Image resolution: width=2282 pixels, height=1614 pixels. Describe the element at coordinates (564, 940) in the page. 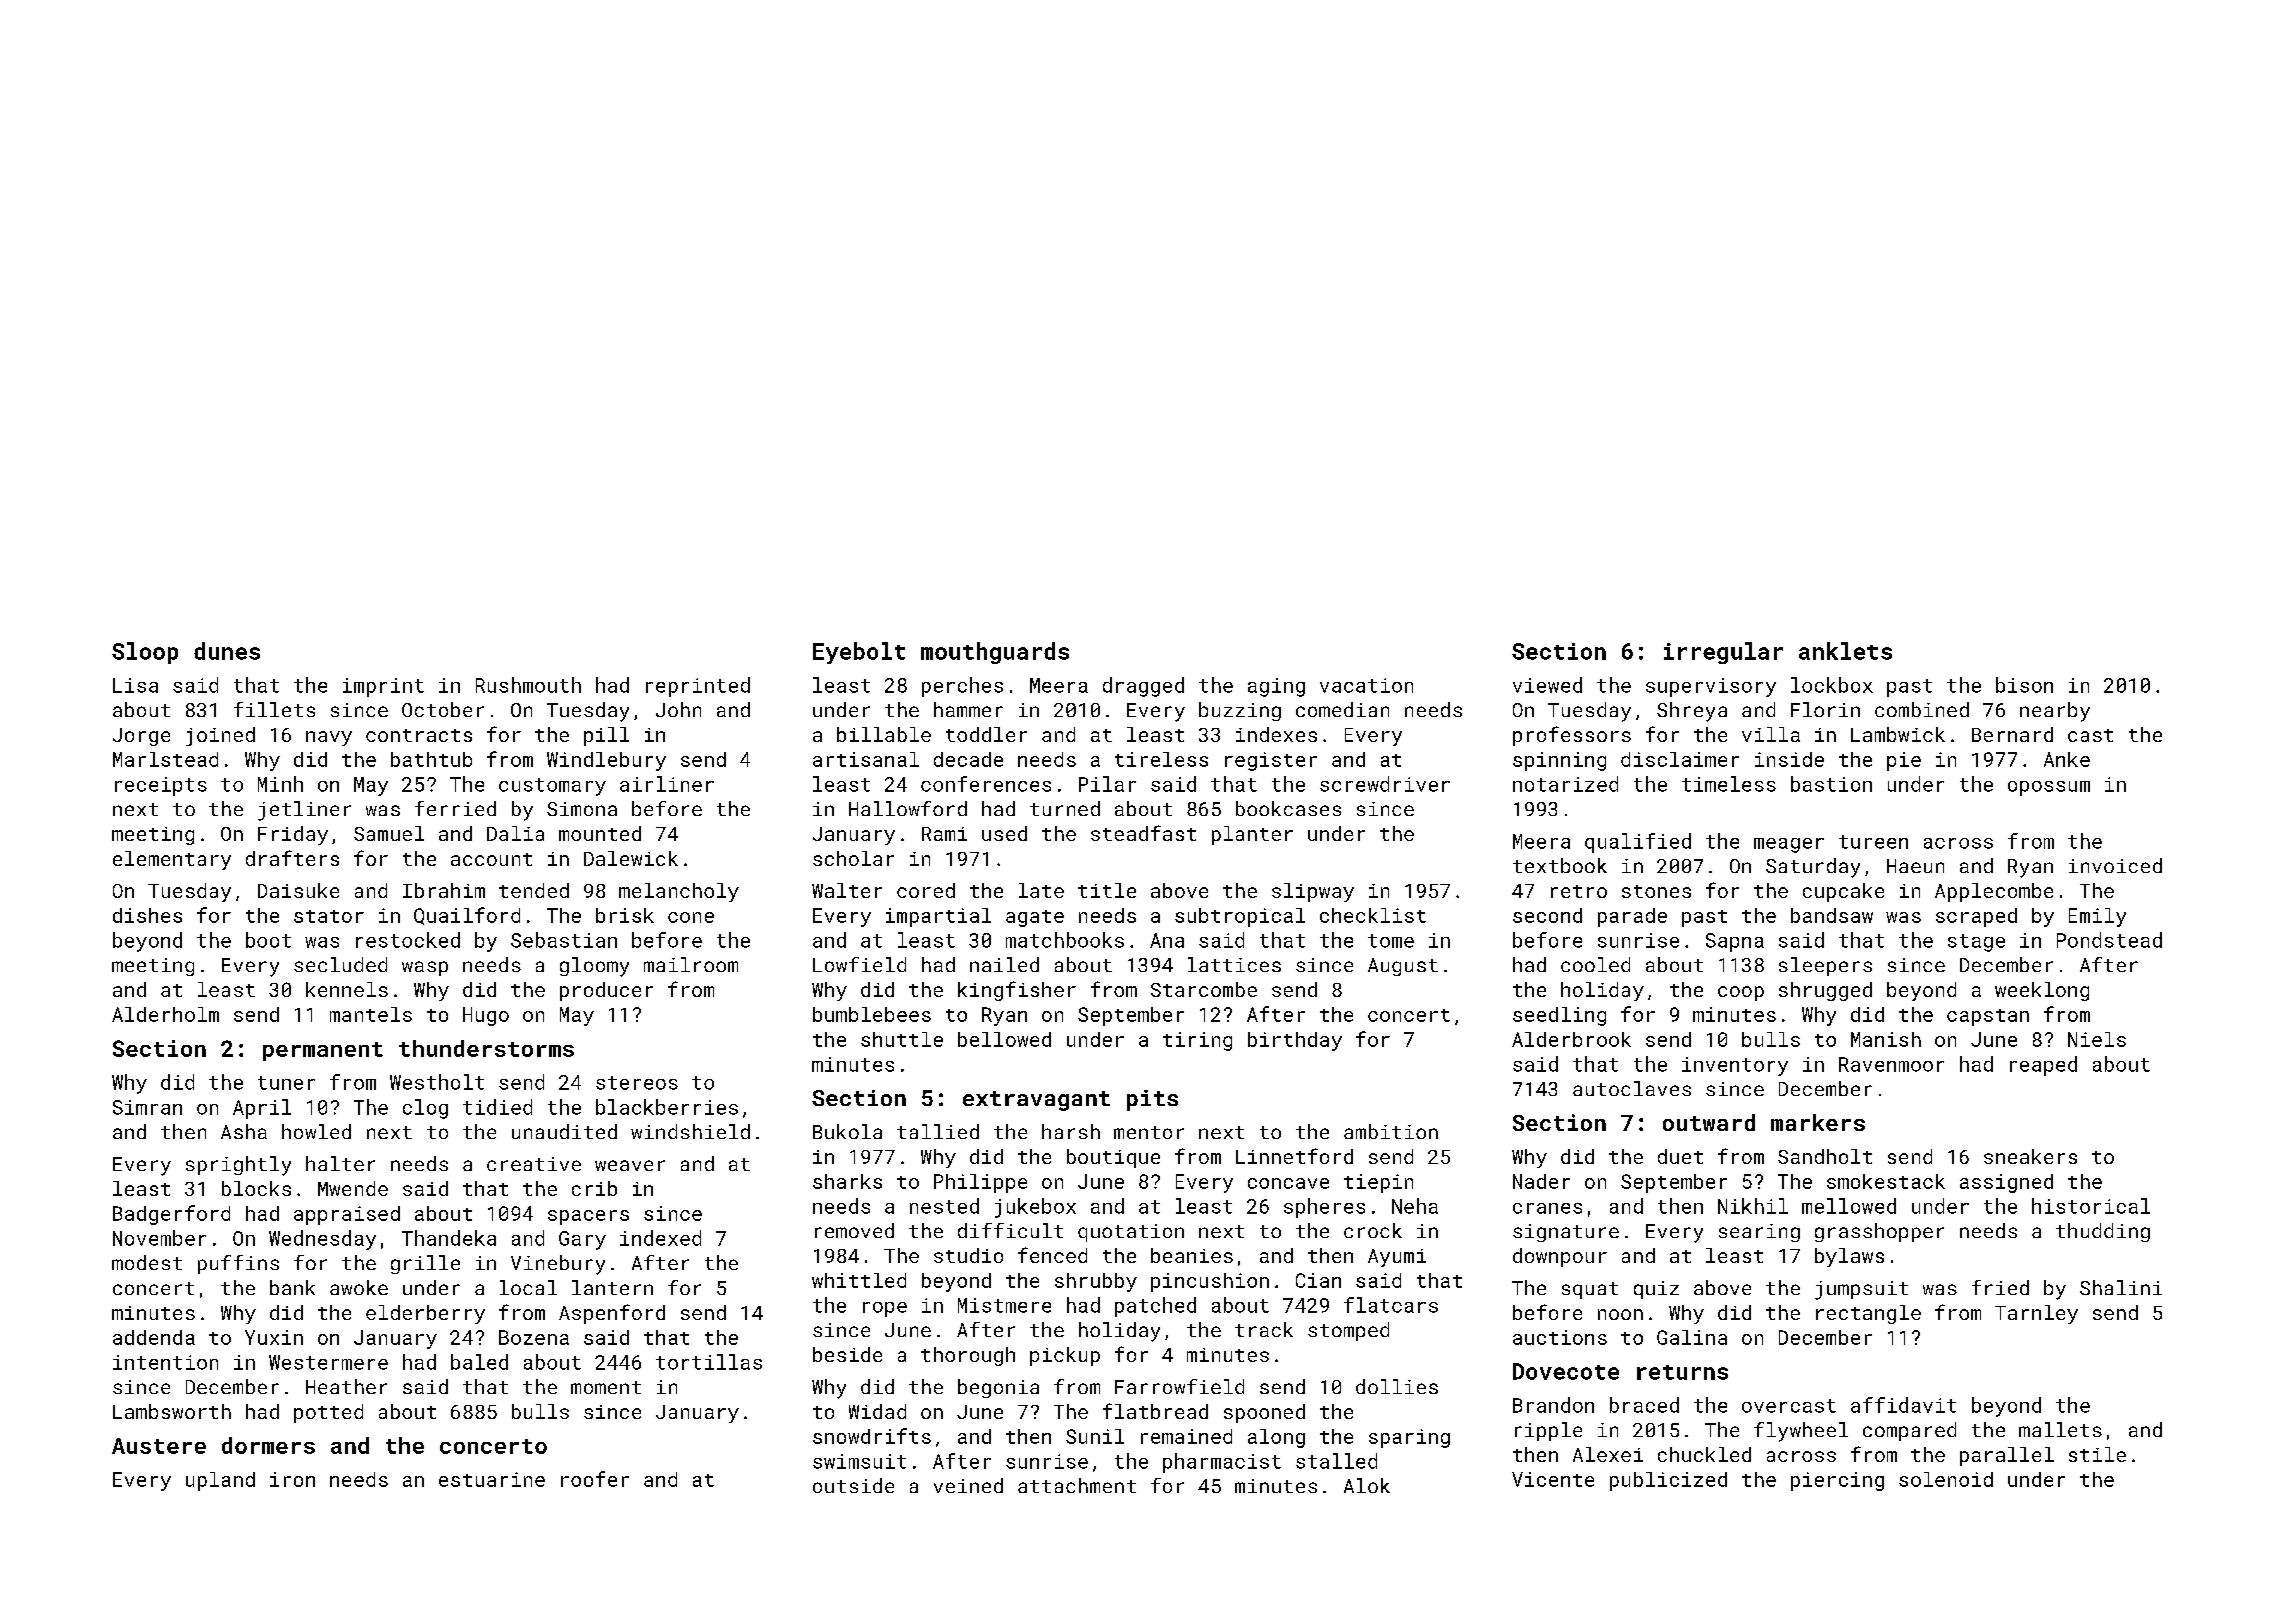

I see `Sebastian` at that location.
